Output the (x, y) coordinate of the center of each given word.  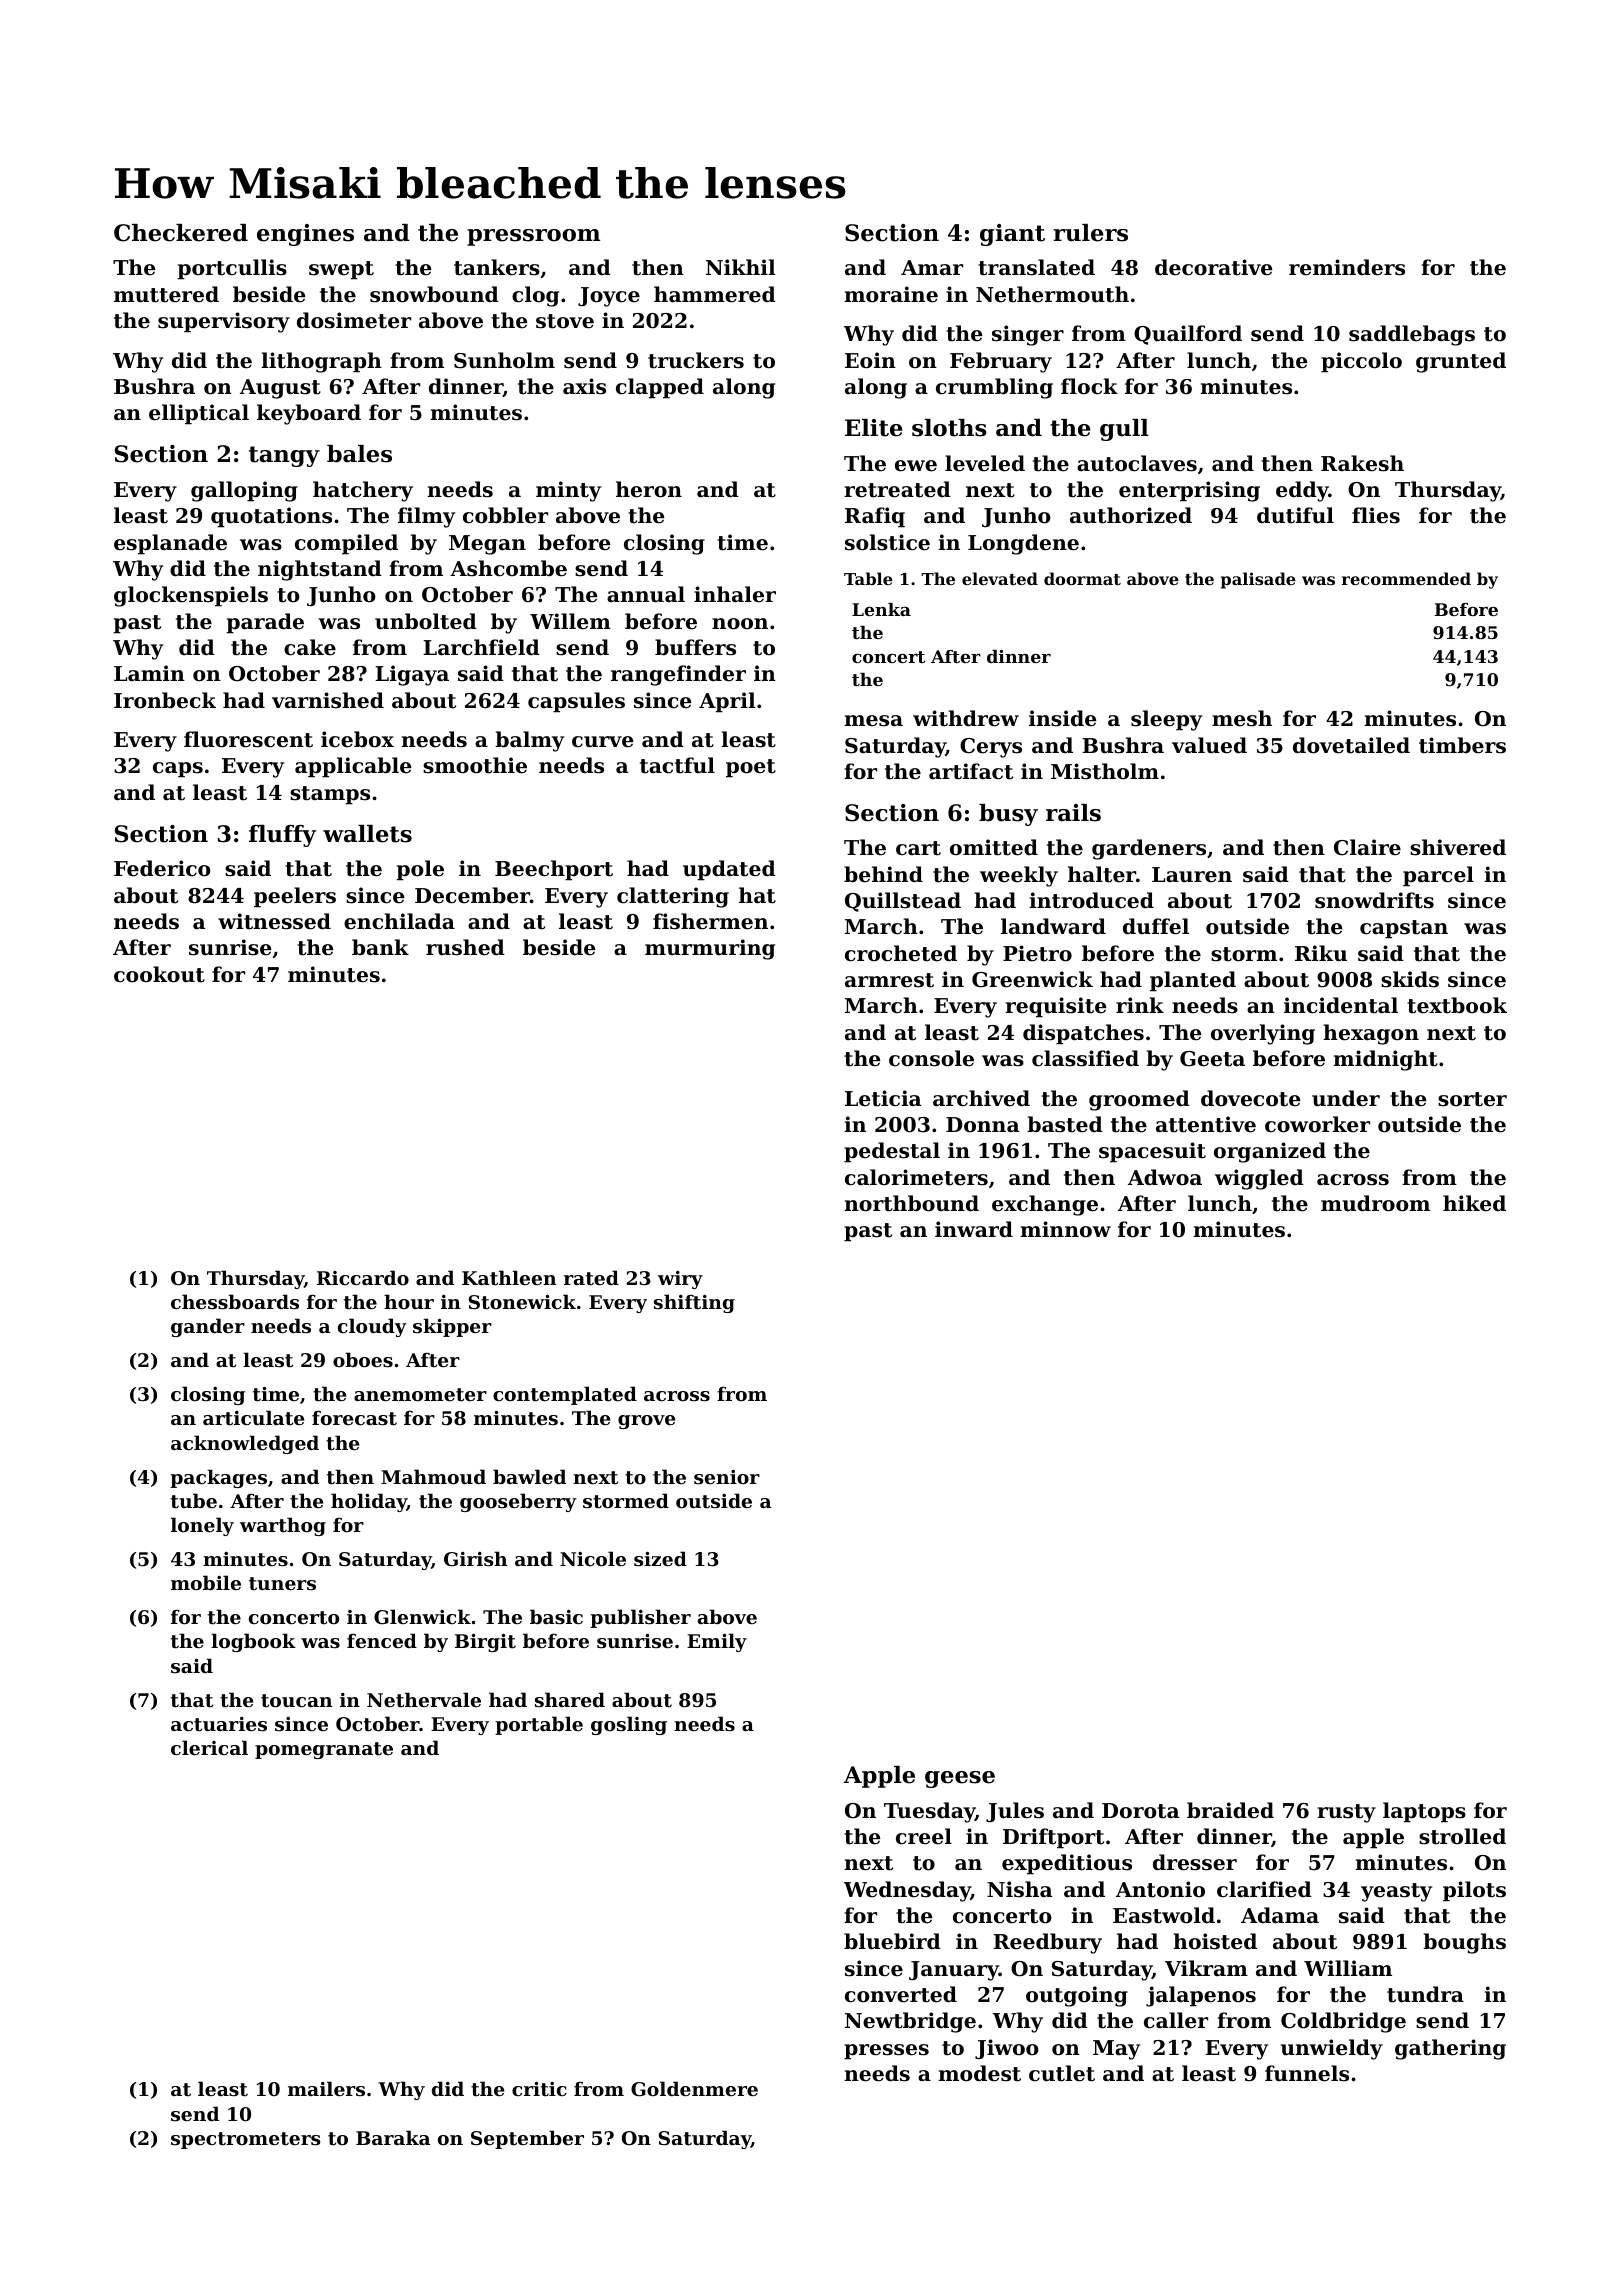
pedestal (892, 1152)
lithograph (321, 362)
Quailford (1188, 335)
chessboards (235, 1302)
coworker (1317, 1124)
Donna (983, 1125)
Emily (717, 1642)
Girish (475, 1559)
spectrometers (246, 2140)
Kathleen (509, 1277)
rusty (1346, 1813)
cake (310, 647)
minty (568, 491)
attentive (1206, 1124)
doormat (1082, 578)
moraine (891, 294)
